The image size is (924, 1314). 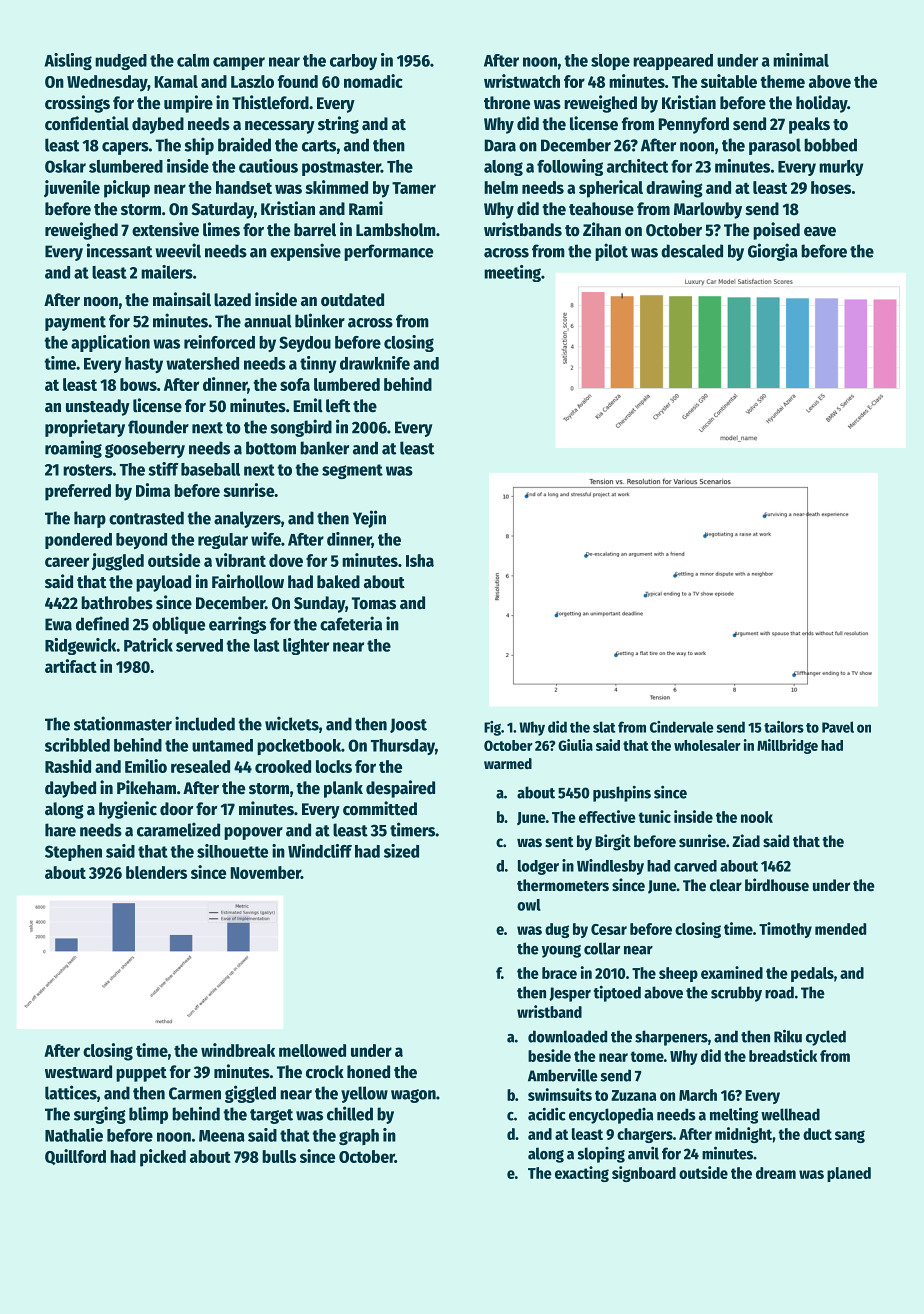 What do you see at coordinates (75, 1157) in the document?
I see `Quillford` at bounding box center [75, 1157].
